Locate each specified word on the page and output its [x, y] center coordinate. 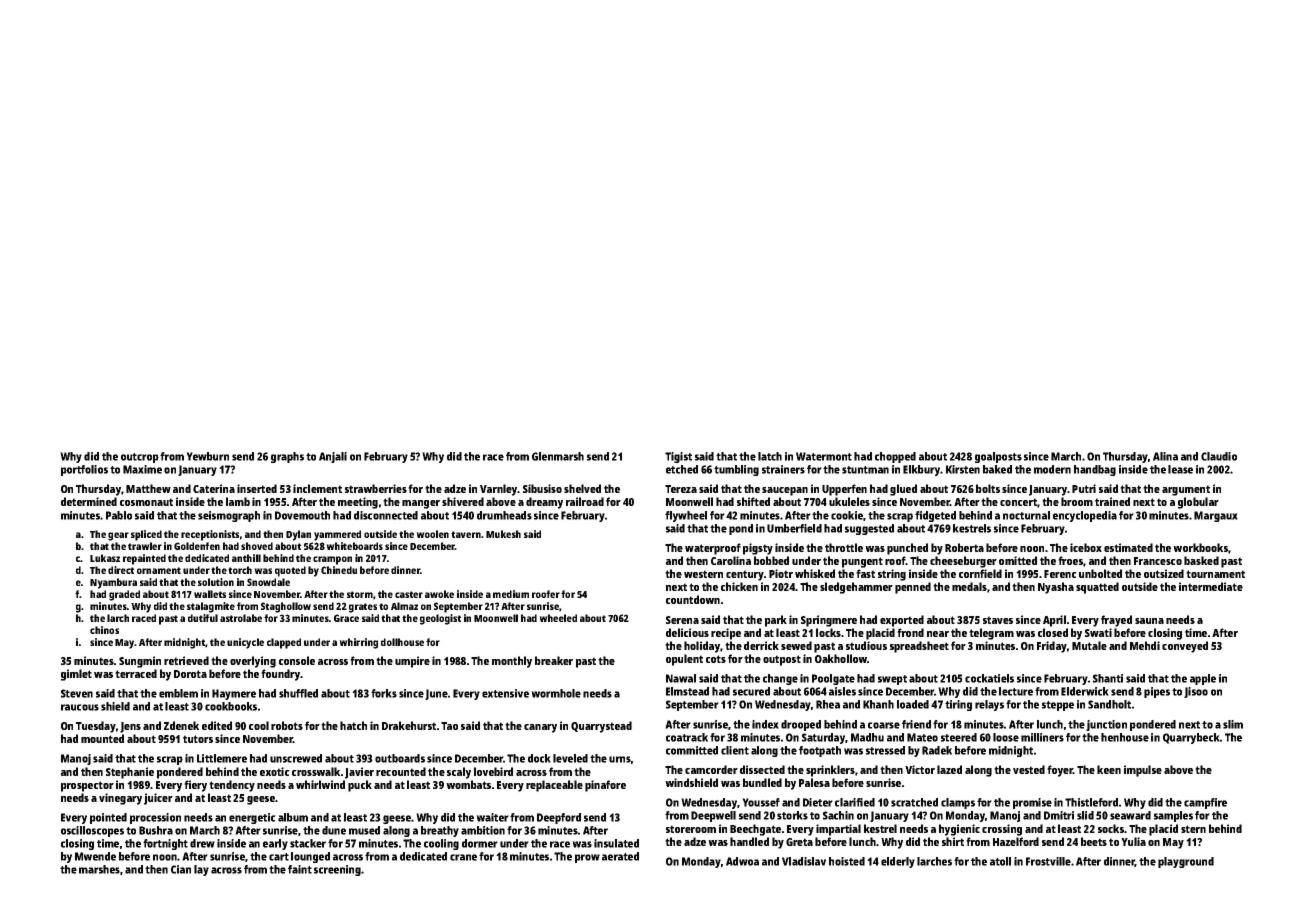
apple [1203, 679]
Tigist [678, 457]
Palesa [814, 782]
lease [1180, 469]
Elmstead [687, 691]
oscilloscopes [92, 831]
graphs [287, 457]
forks [384, 693]
